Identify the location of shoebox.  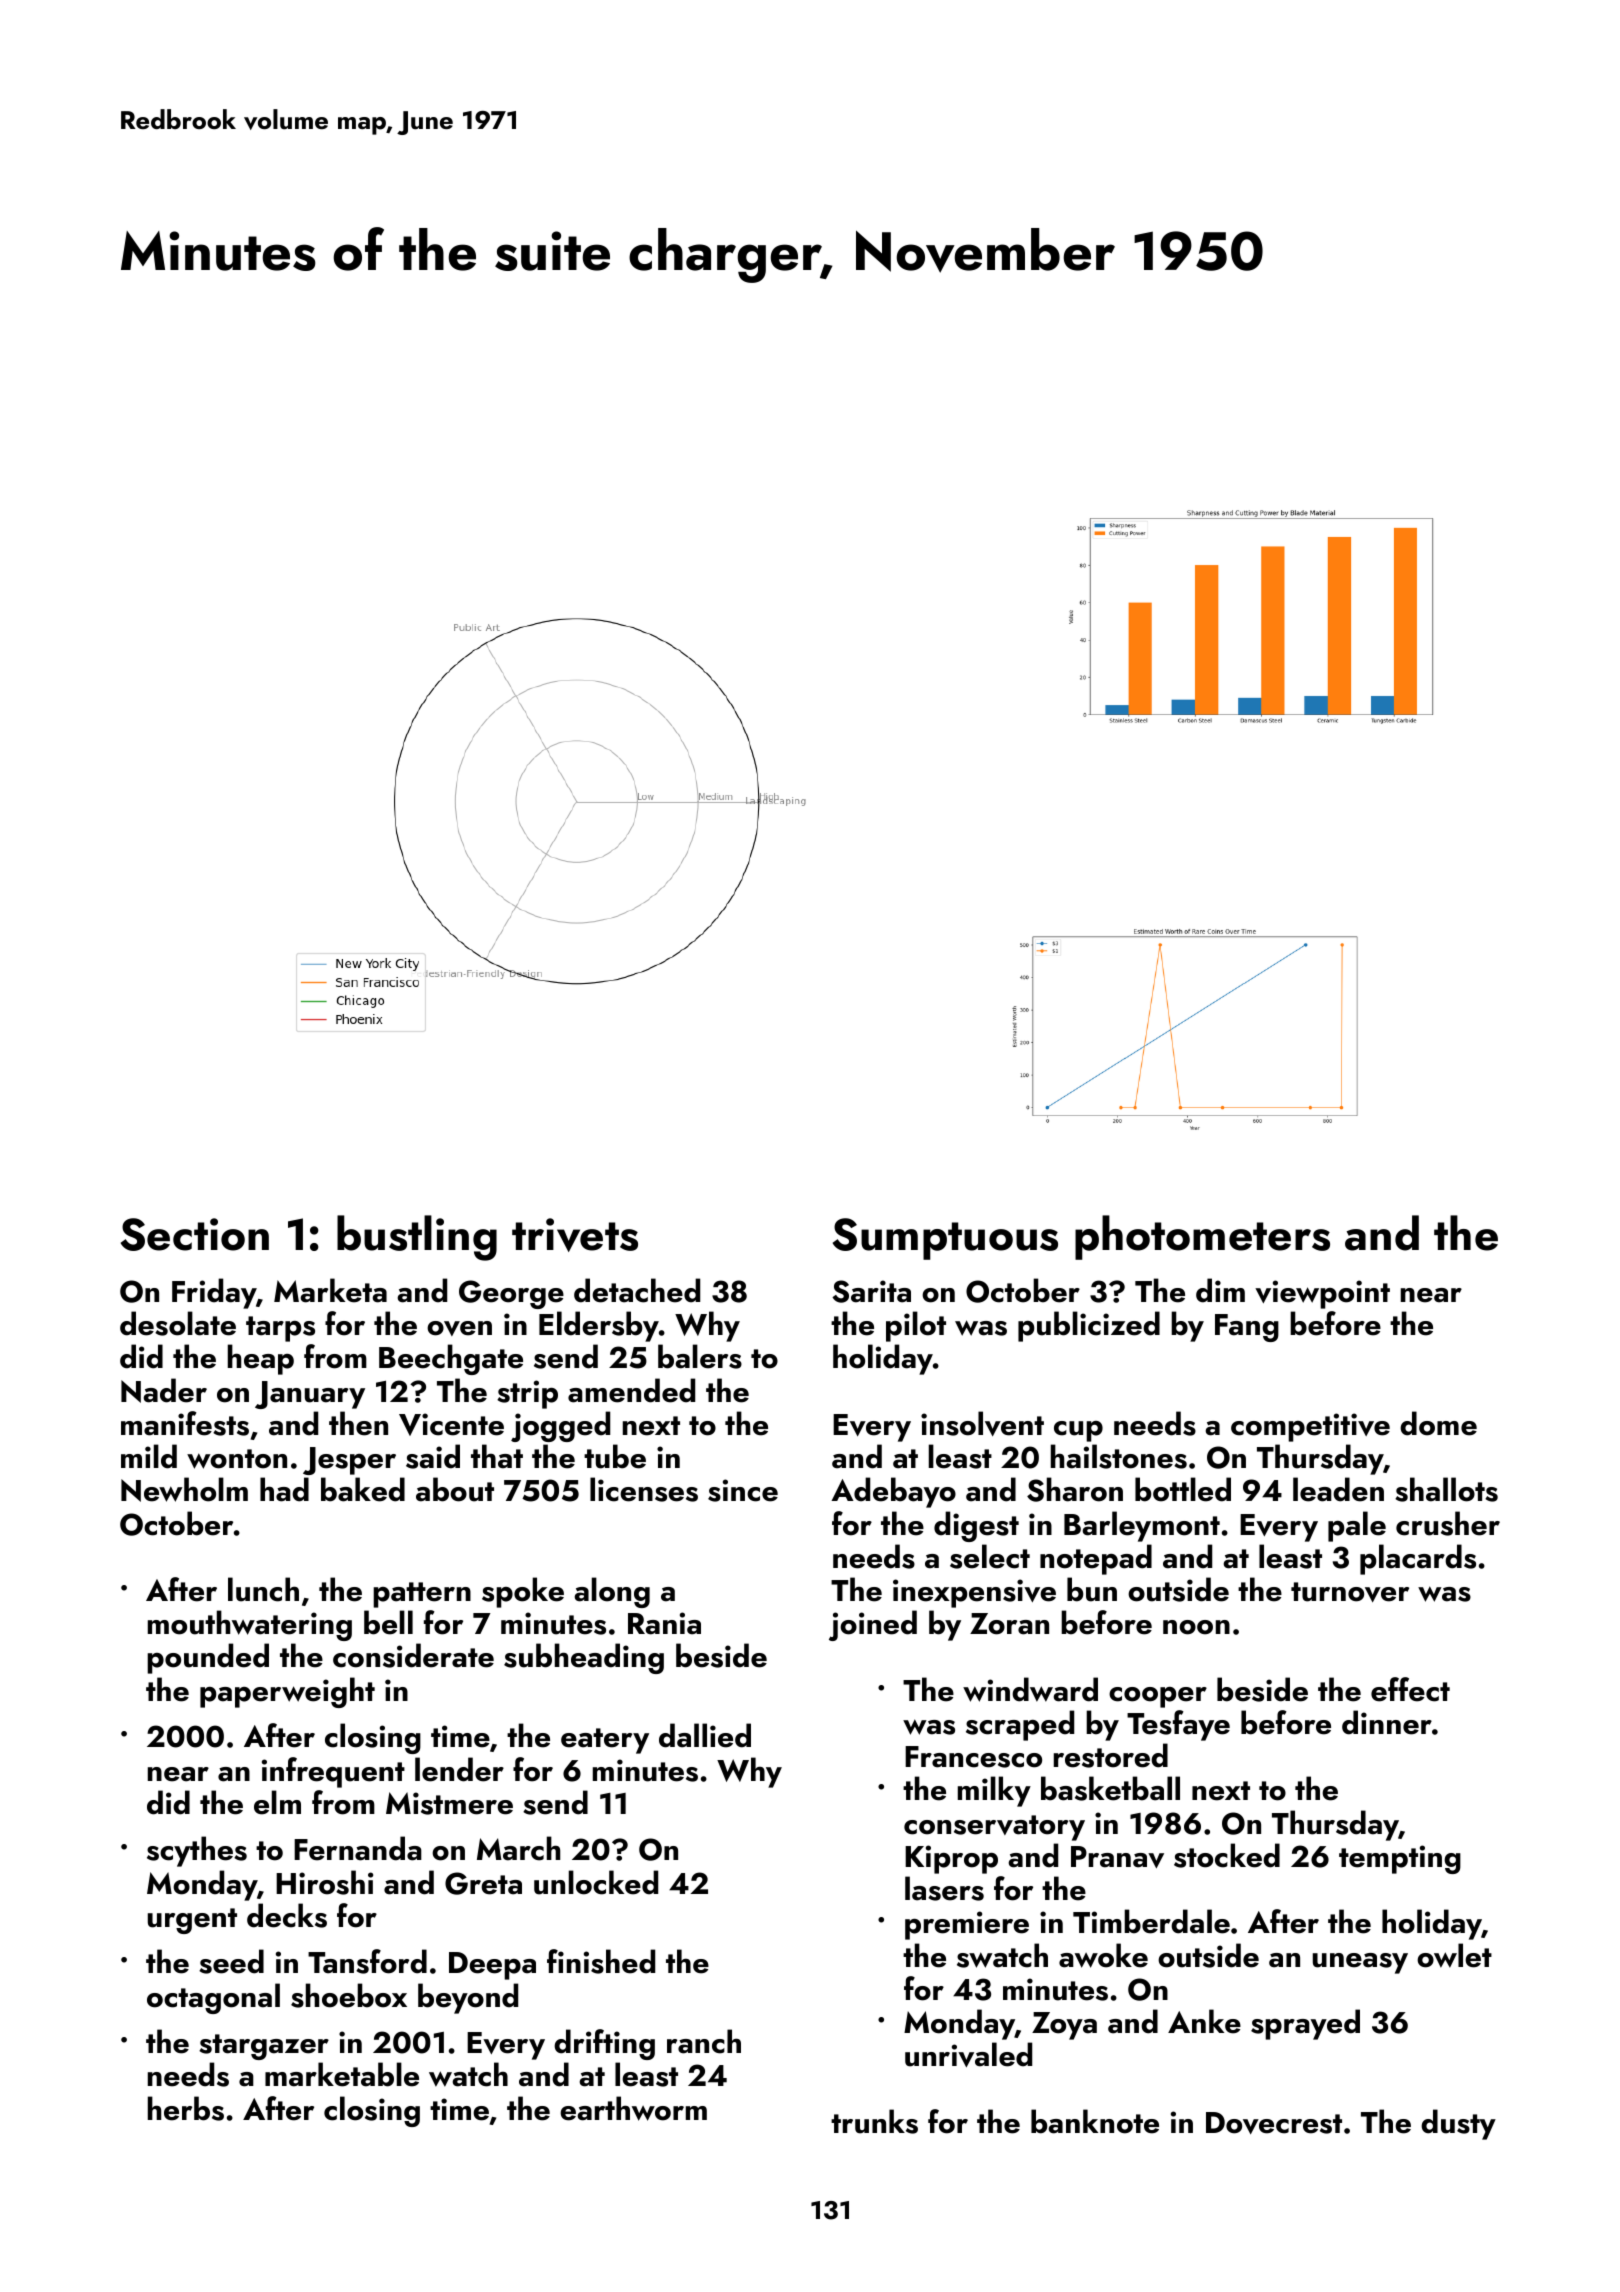
(349, 1995).
